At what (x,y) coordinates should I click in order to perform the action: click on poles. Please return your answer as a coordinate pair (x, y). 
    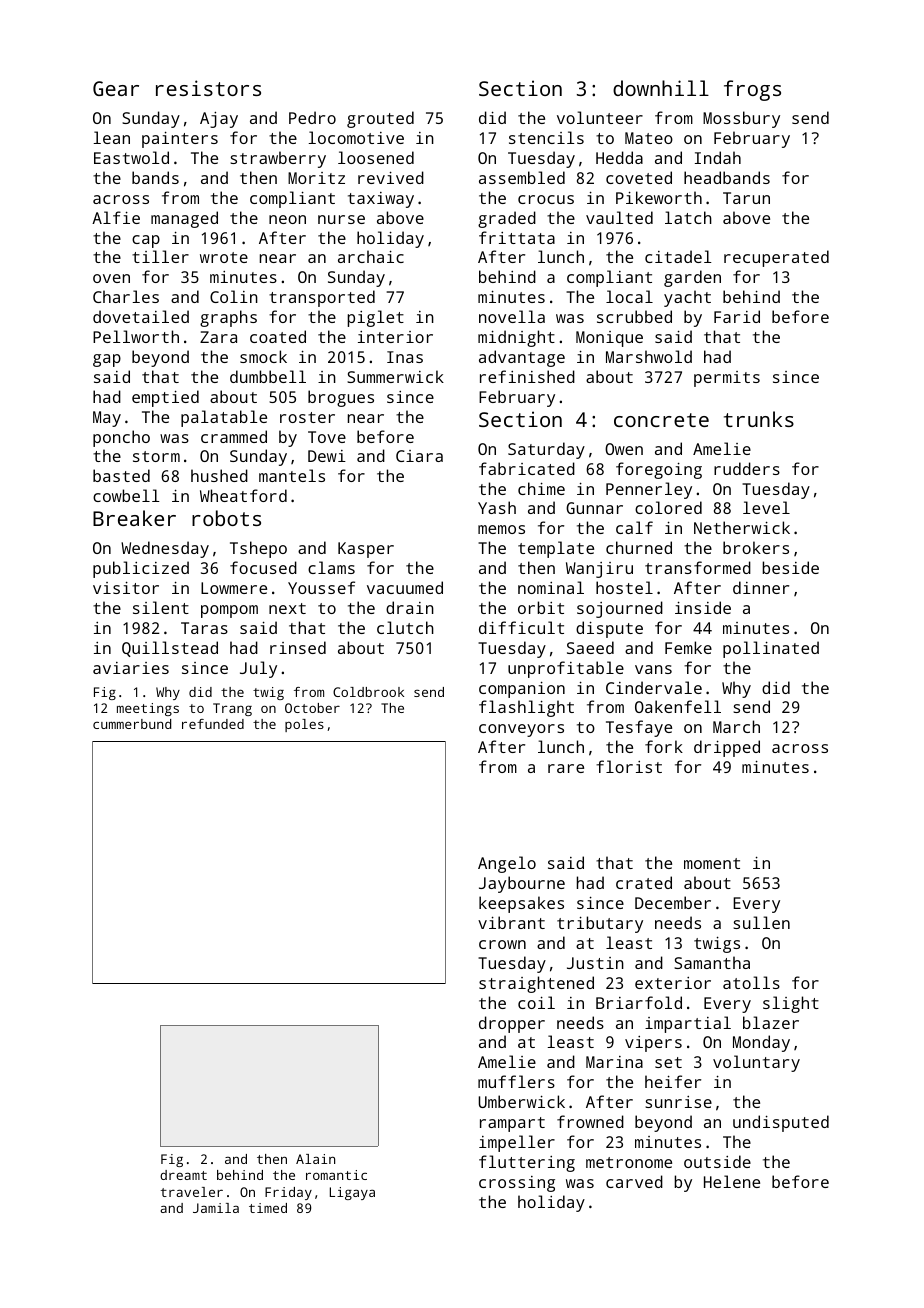
    Looking at the image, I should click on (304, 725).
